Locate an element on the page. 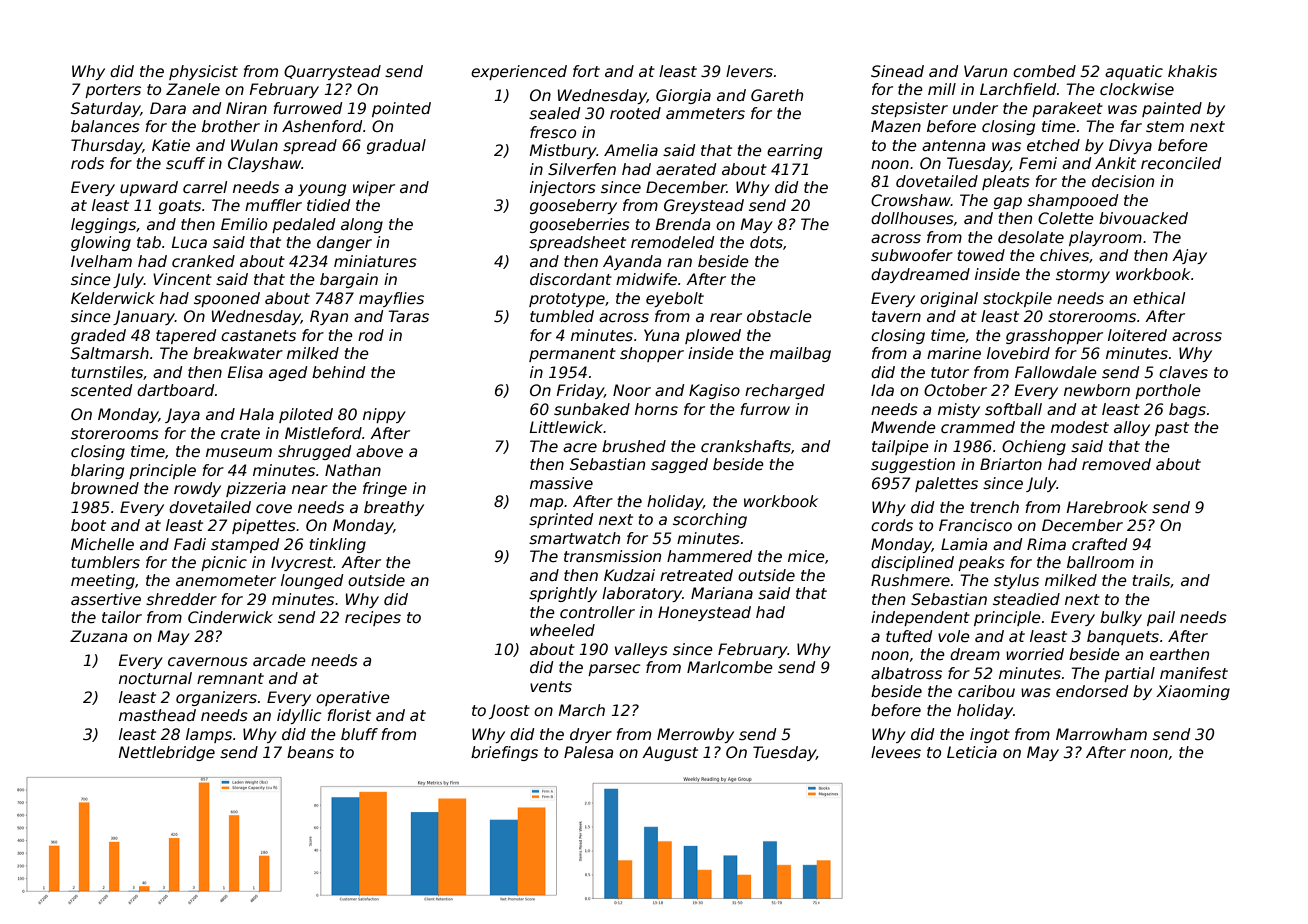  porthole is located at coordinates (1168, 391).
